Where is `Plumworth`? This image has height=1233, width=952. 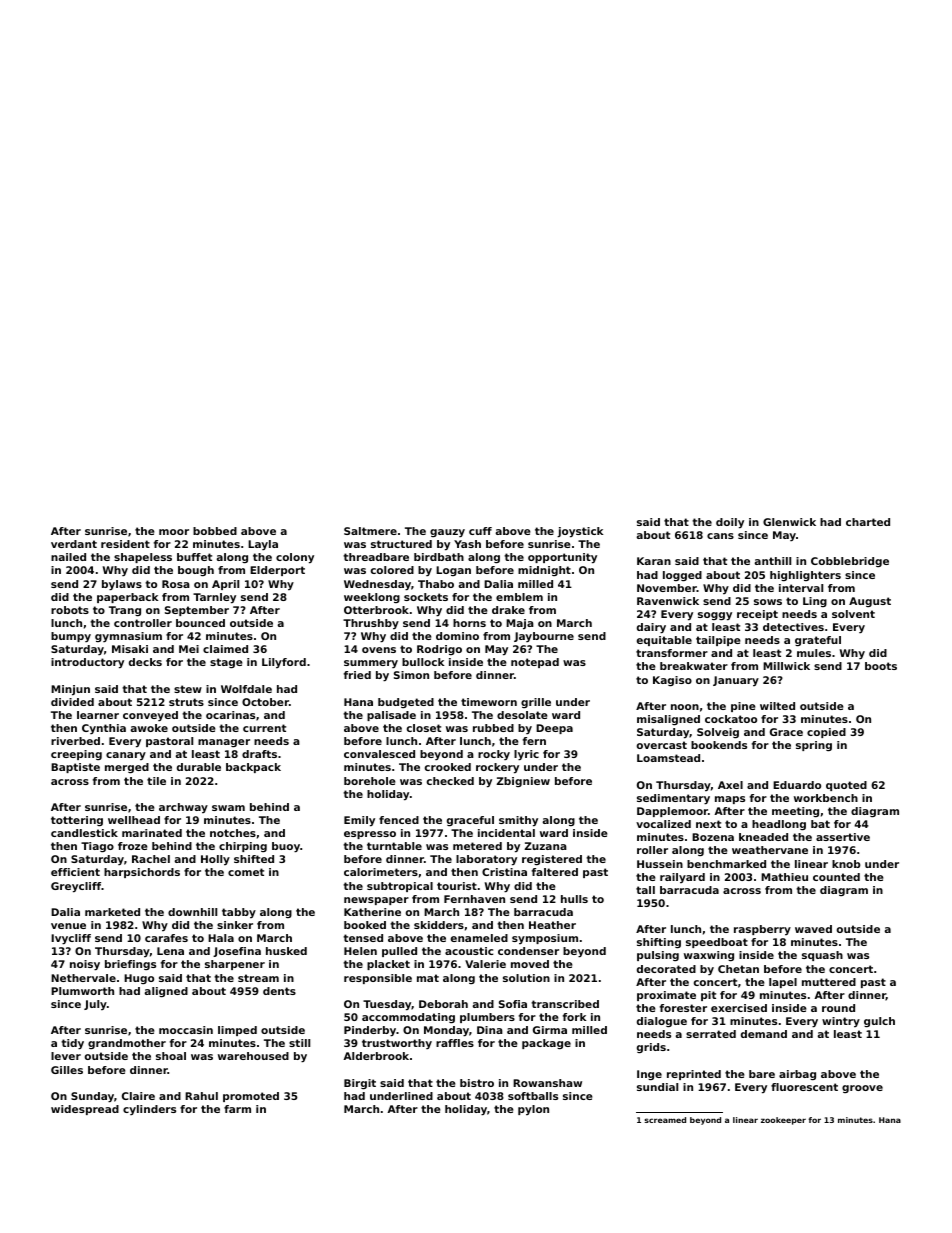
Plumworth is located at coordinates (82, 991).
